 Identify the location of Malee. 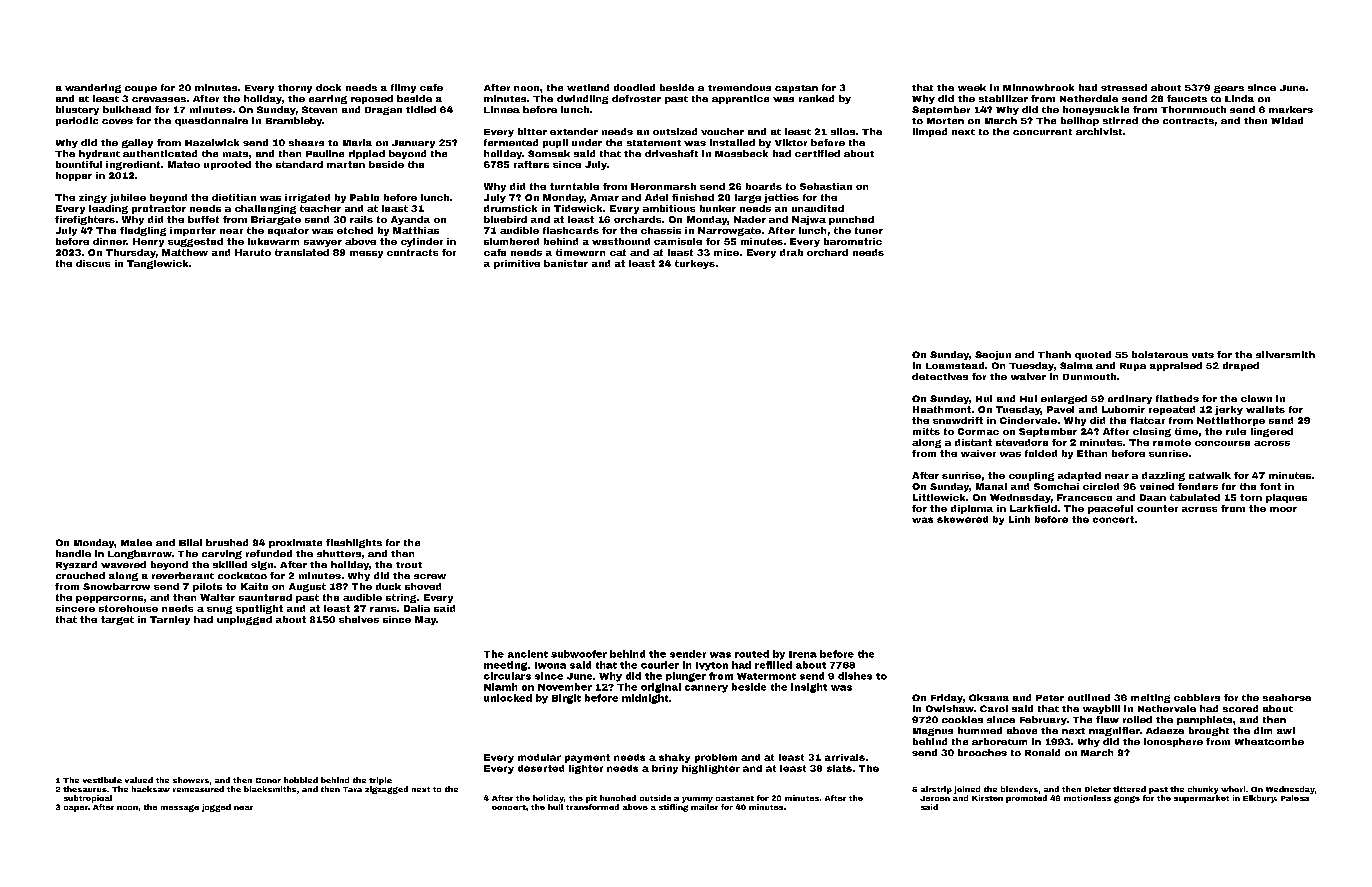
(136, 542).
